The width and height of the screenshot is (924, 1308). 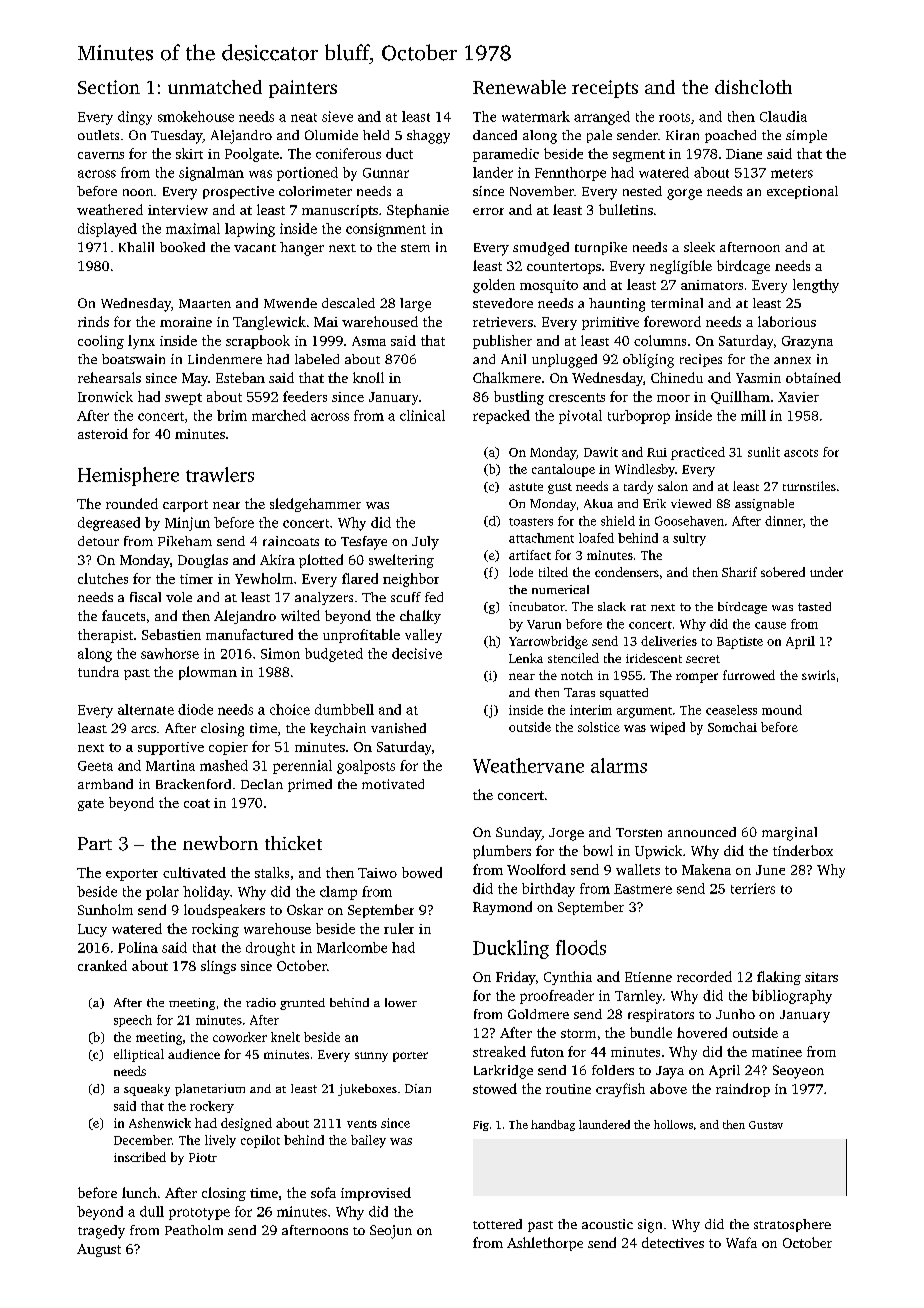 I want to click on Oskar, so click(x=305, y=909).
